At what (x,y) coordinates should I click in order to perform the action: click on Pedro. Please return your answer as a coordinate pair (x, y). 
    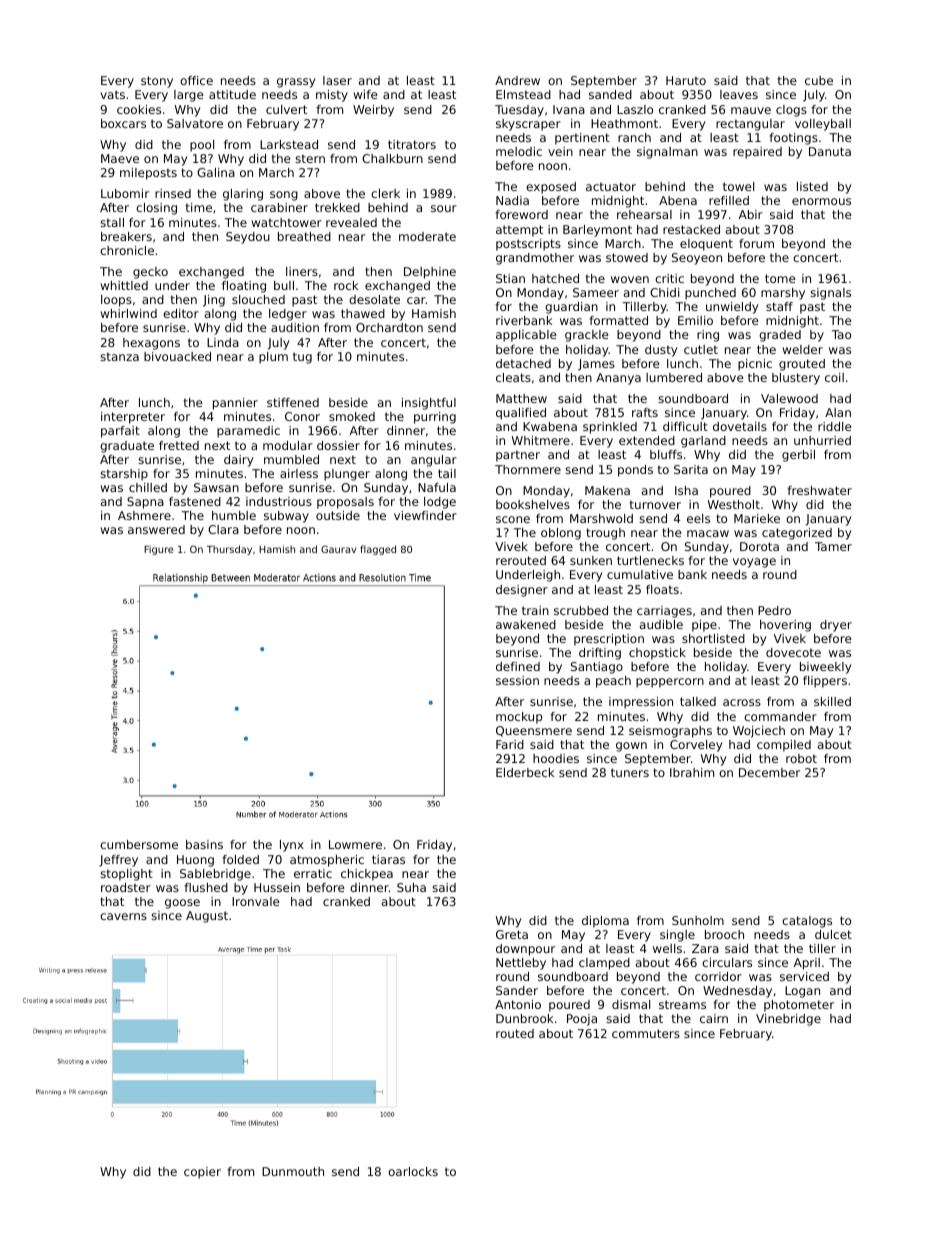
    Looking at the image, I should click on (774, 610).
